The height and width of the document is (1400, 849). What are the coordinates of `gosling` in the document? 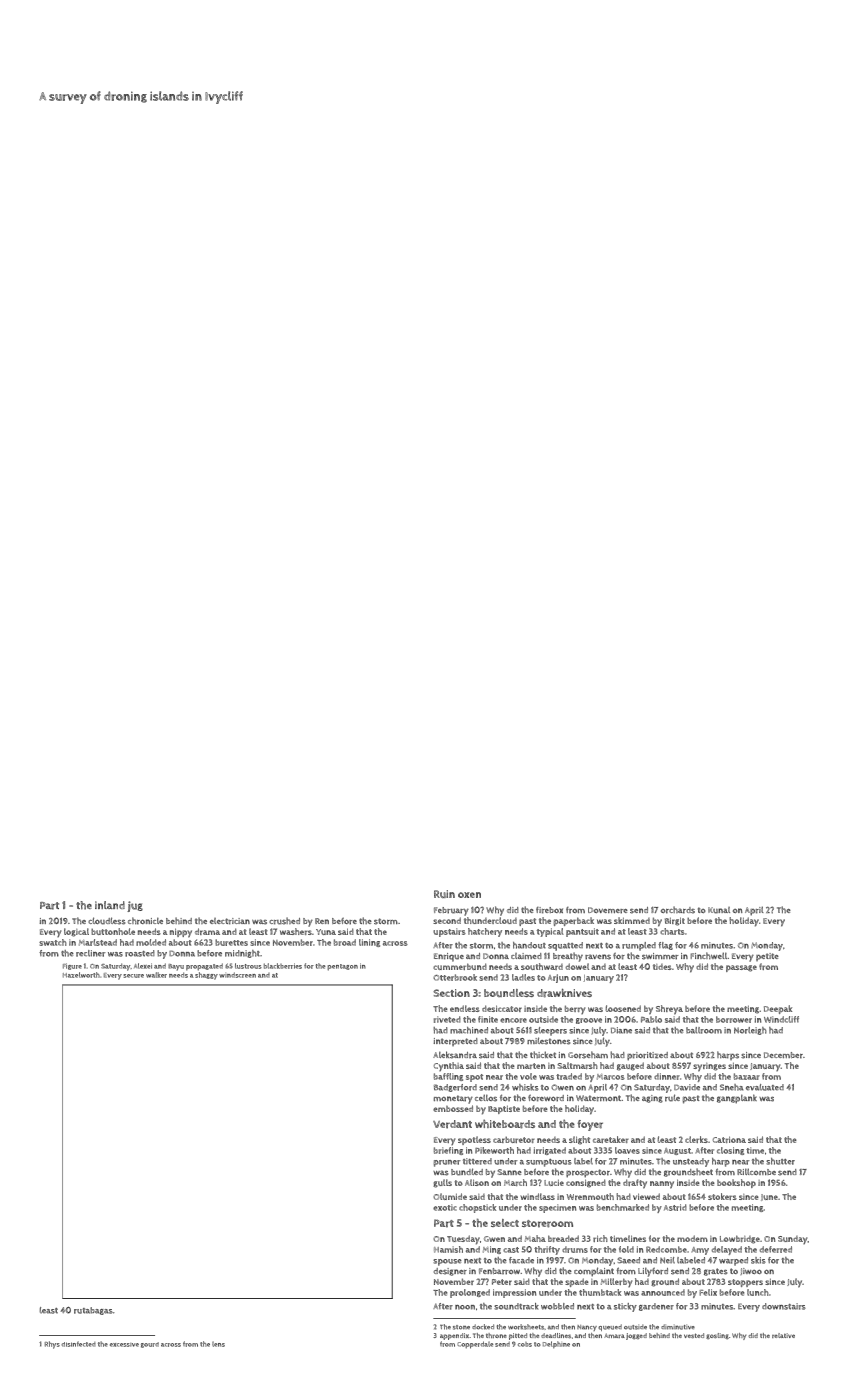 It's located at (717, 1336).
